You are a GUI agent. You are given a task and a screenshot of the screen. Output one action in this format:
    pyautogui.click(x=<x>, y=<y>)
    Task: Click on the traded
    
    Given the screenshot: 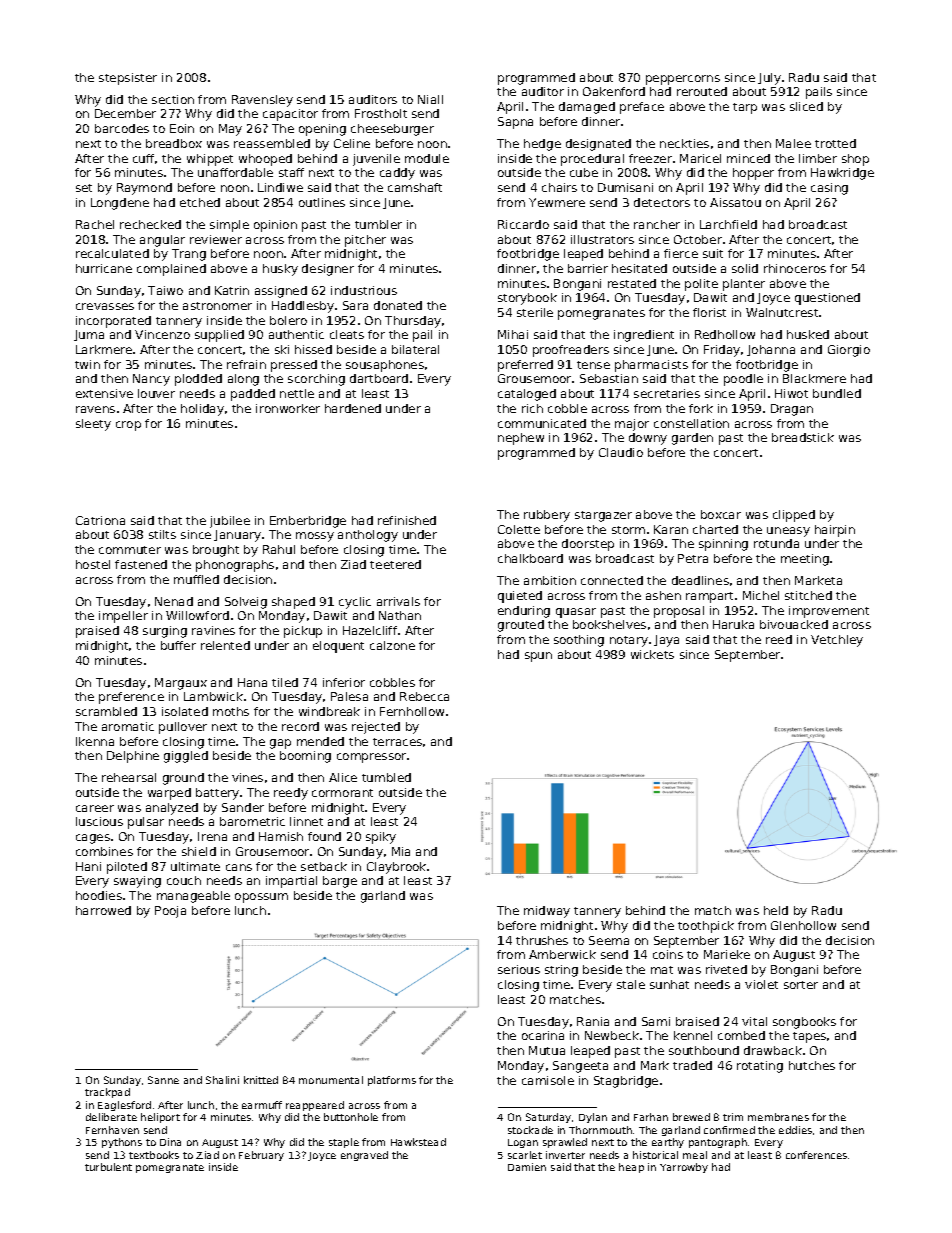 What is the action you would take?
    pyautogui.click(x=692, y=1065)
